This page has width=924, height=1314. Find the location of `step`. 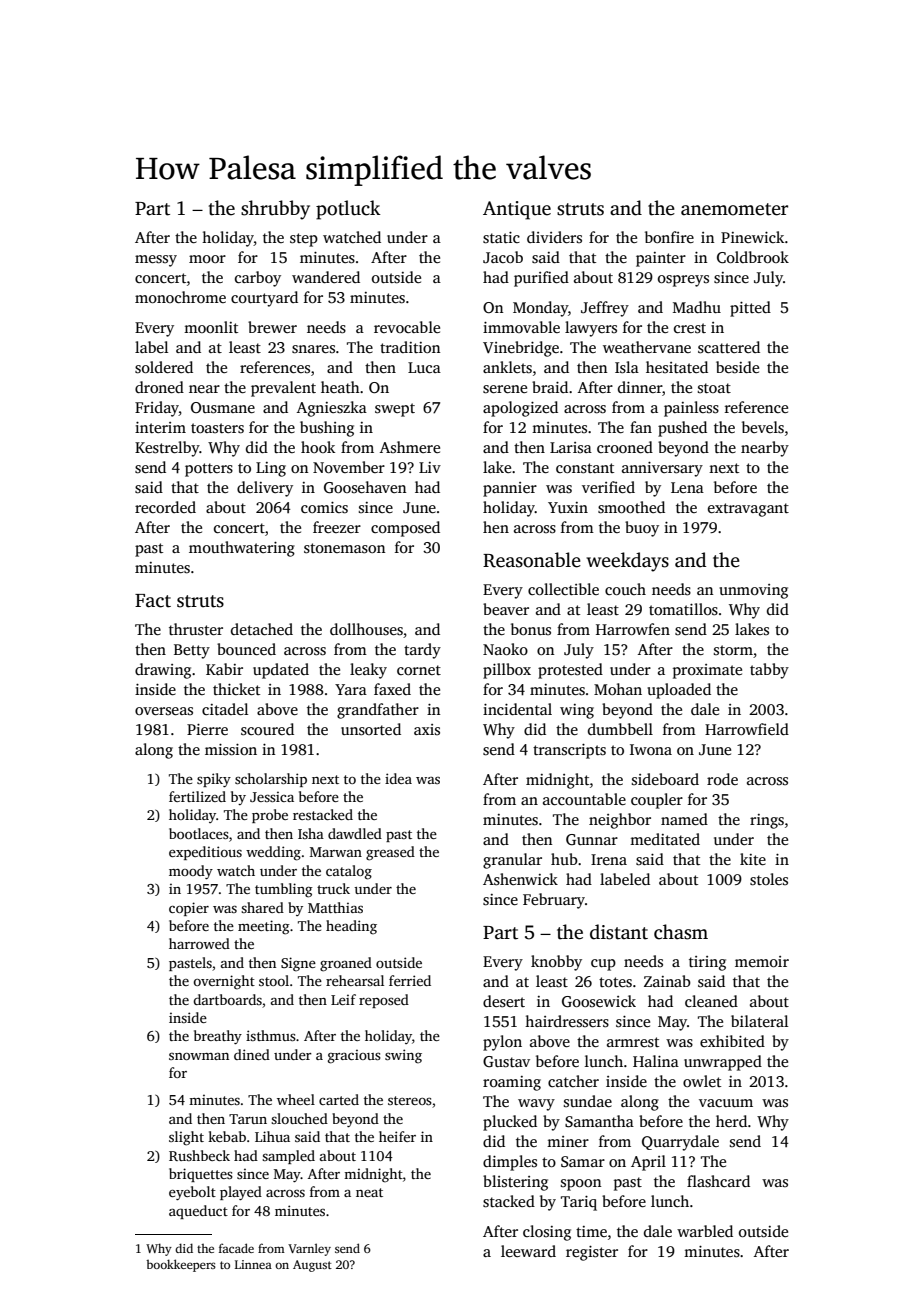

step is located at coordinates (304, 240).
